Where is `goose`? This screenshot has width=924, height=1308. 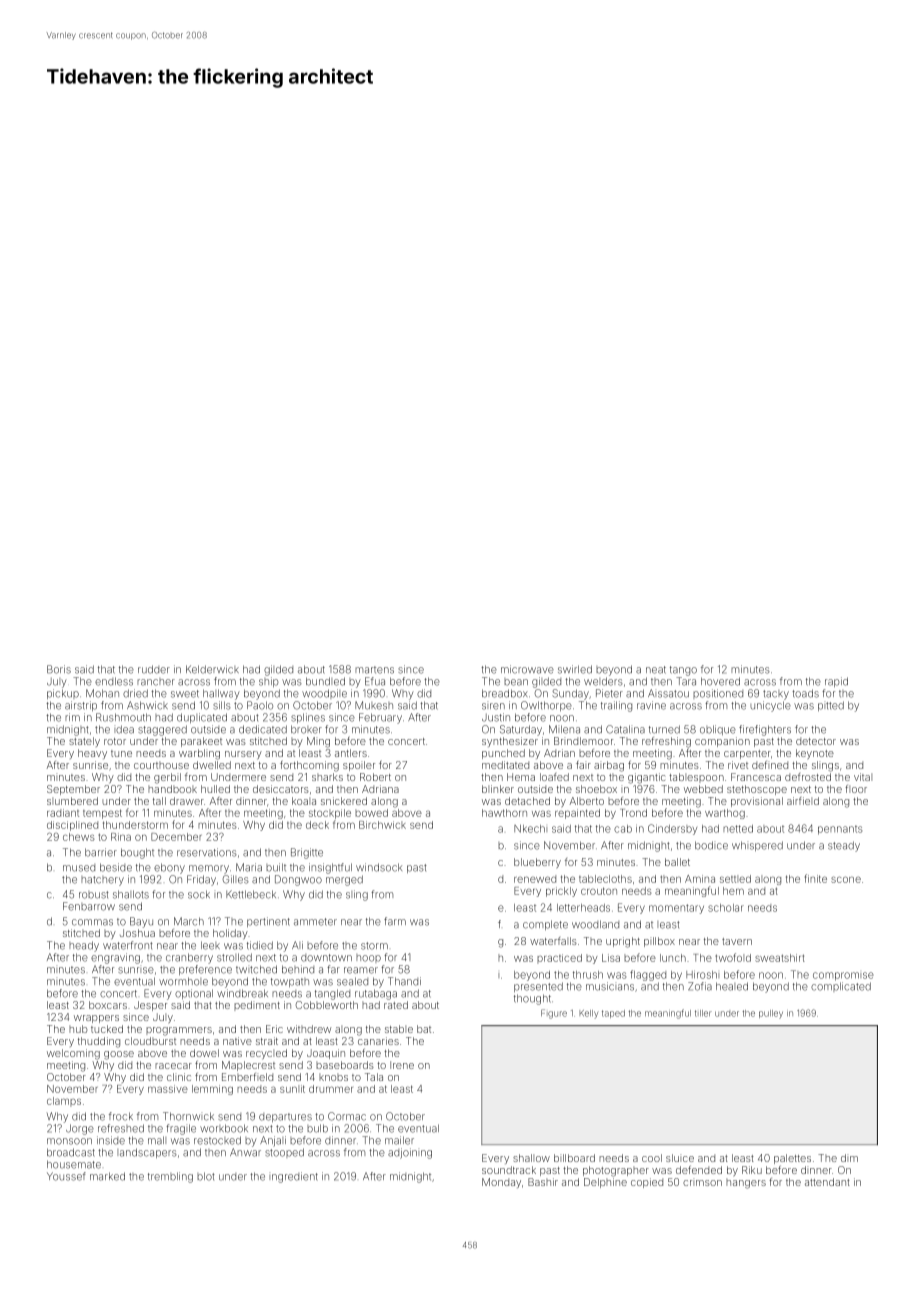
goose is located at coordinates (119, 1055).
